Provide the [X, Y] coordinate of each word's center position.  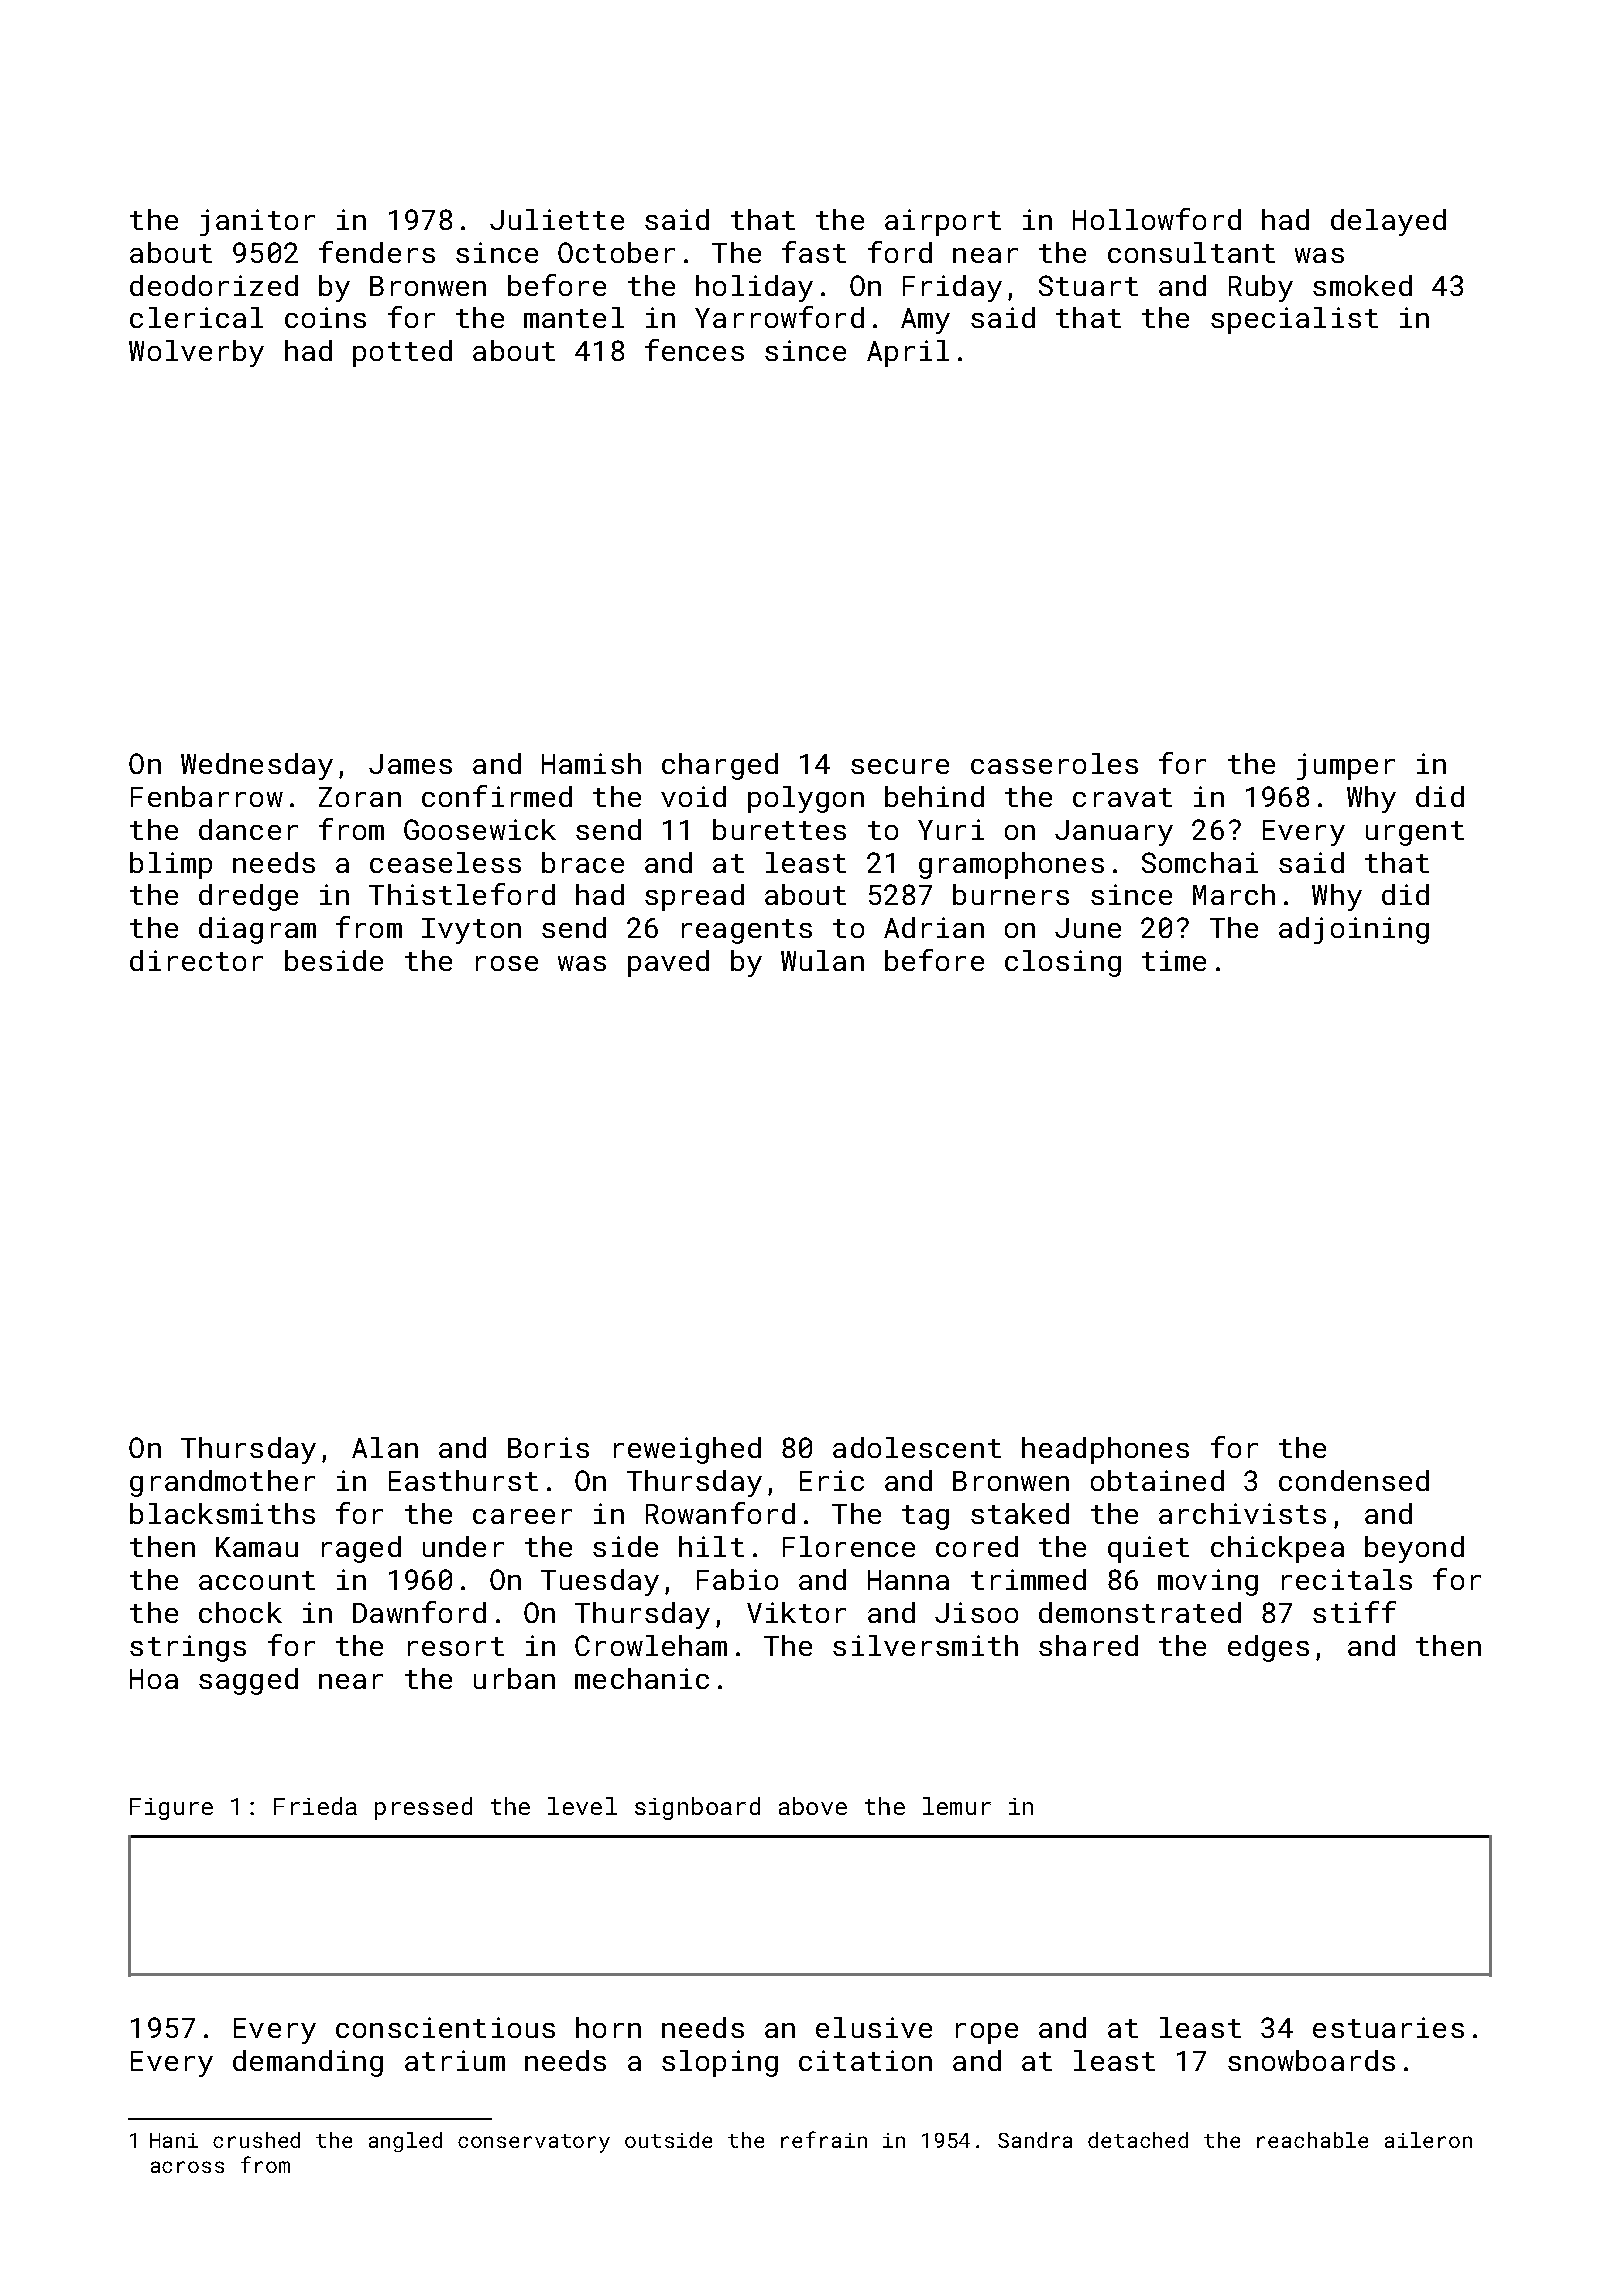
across [187, 2167]
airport [943, 222]
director [196, 960]
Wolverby [196, 353]
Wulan [822, 960]
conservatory [534, 2143]
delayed [1388, 222]
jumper [1346, 766]
